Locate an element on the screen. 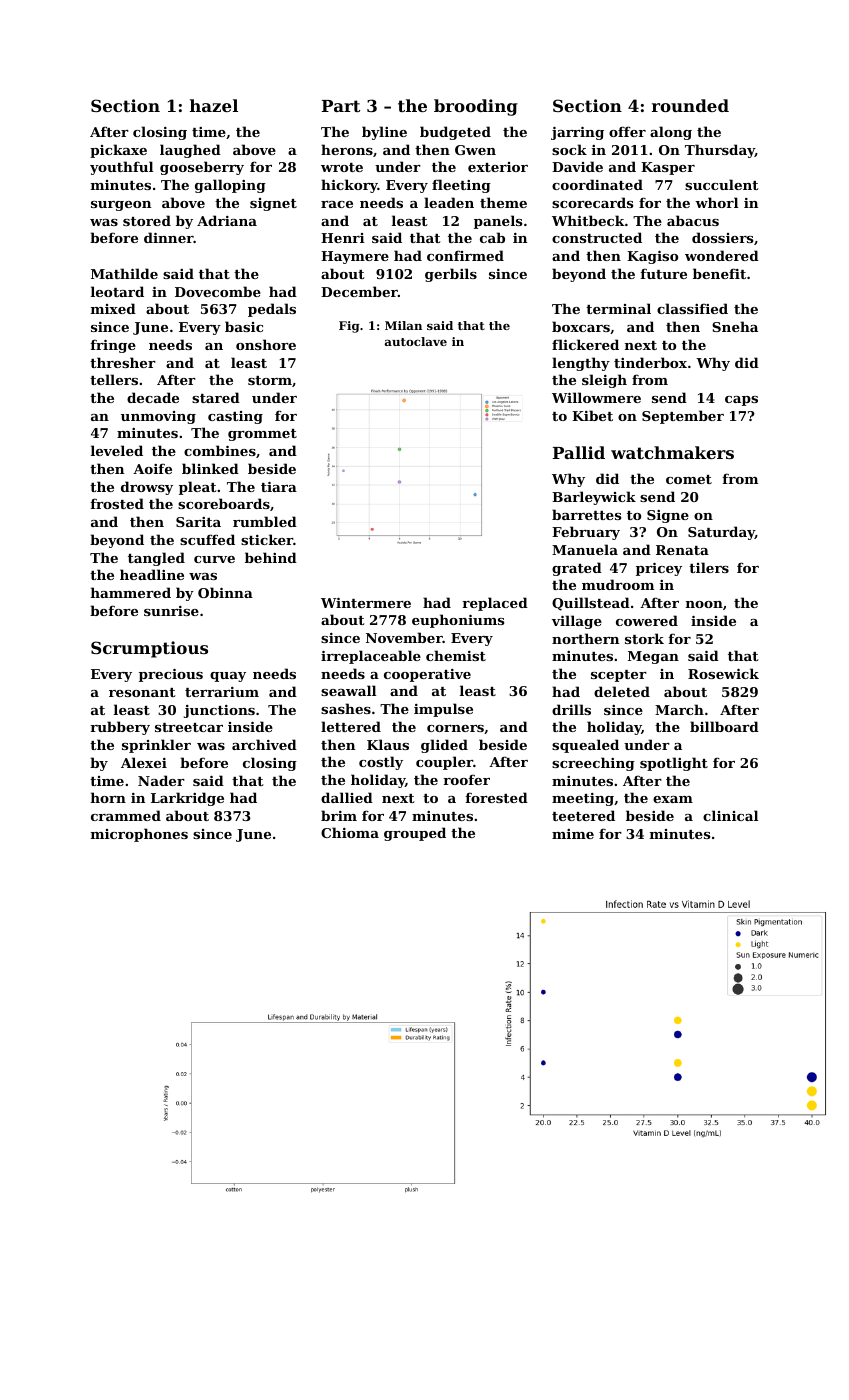 The height and width of the screenshot is (1400, 849). herons is located at coordinates (347, 149).
